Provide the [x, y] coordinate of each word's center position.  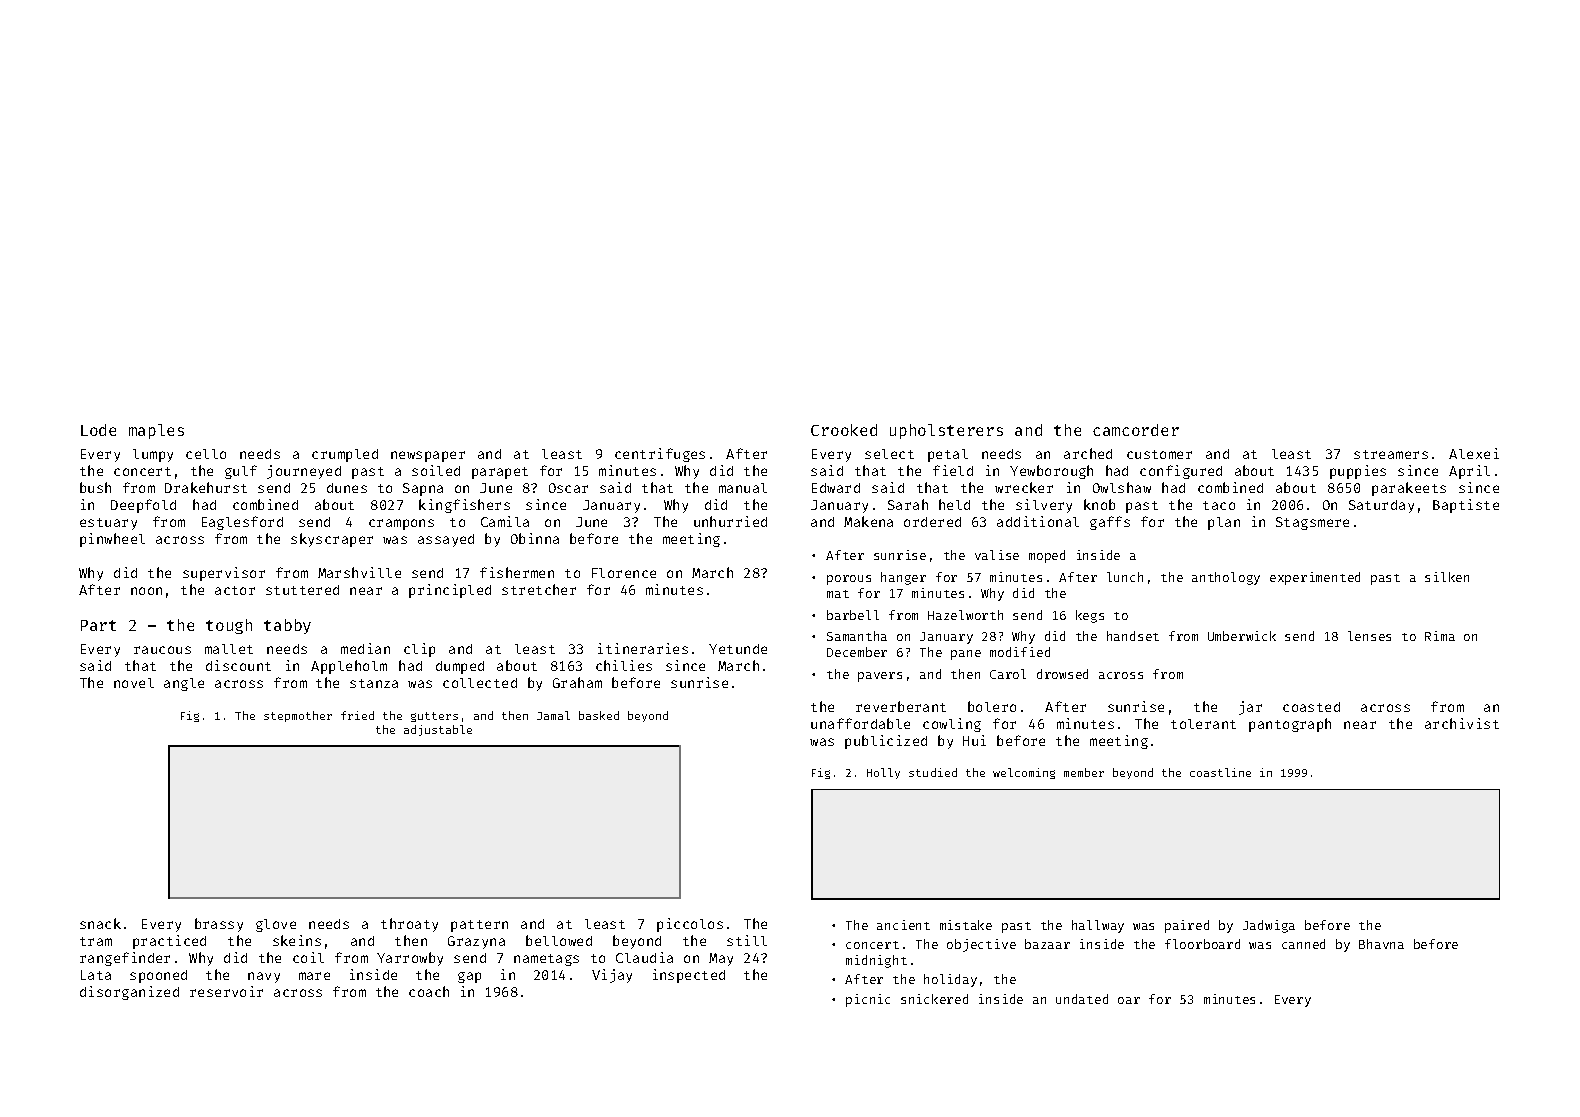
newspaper [428, 456]
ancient [903, 925]
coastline [1220, 772]
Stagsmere [1312, 523]
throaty [409, 925]
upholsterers [946, 431]
